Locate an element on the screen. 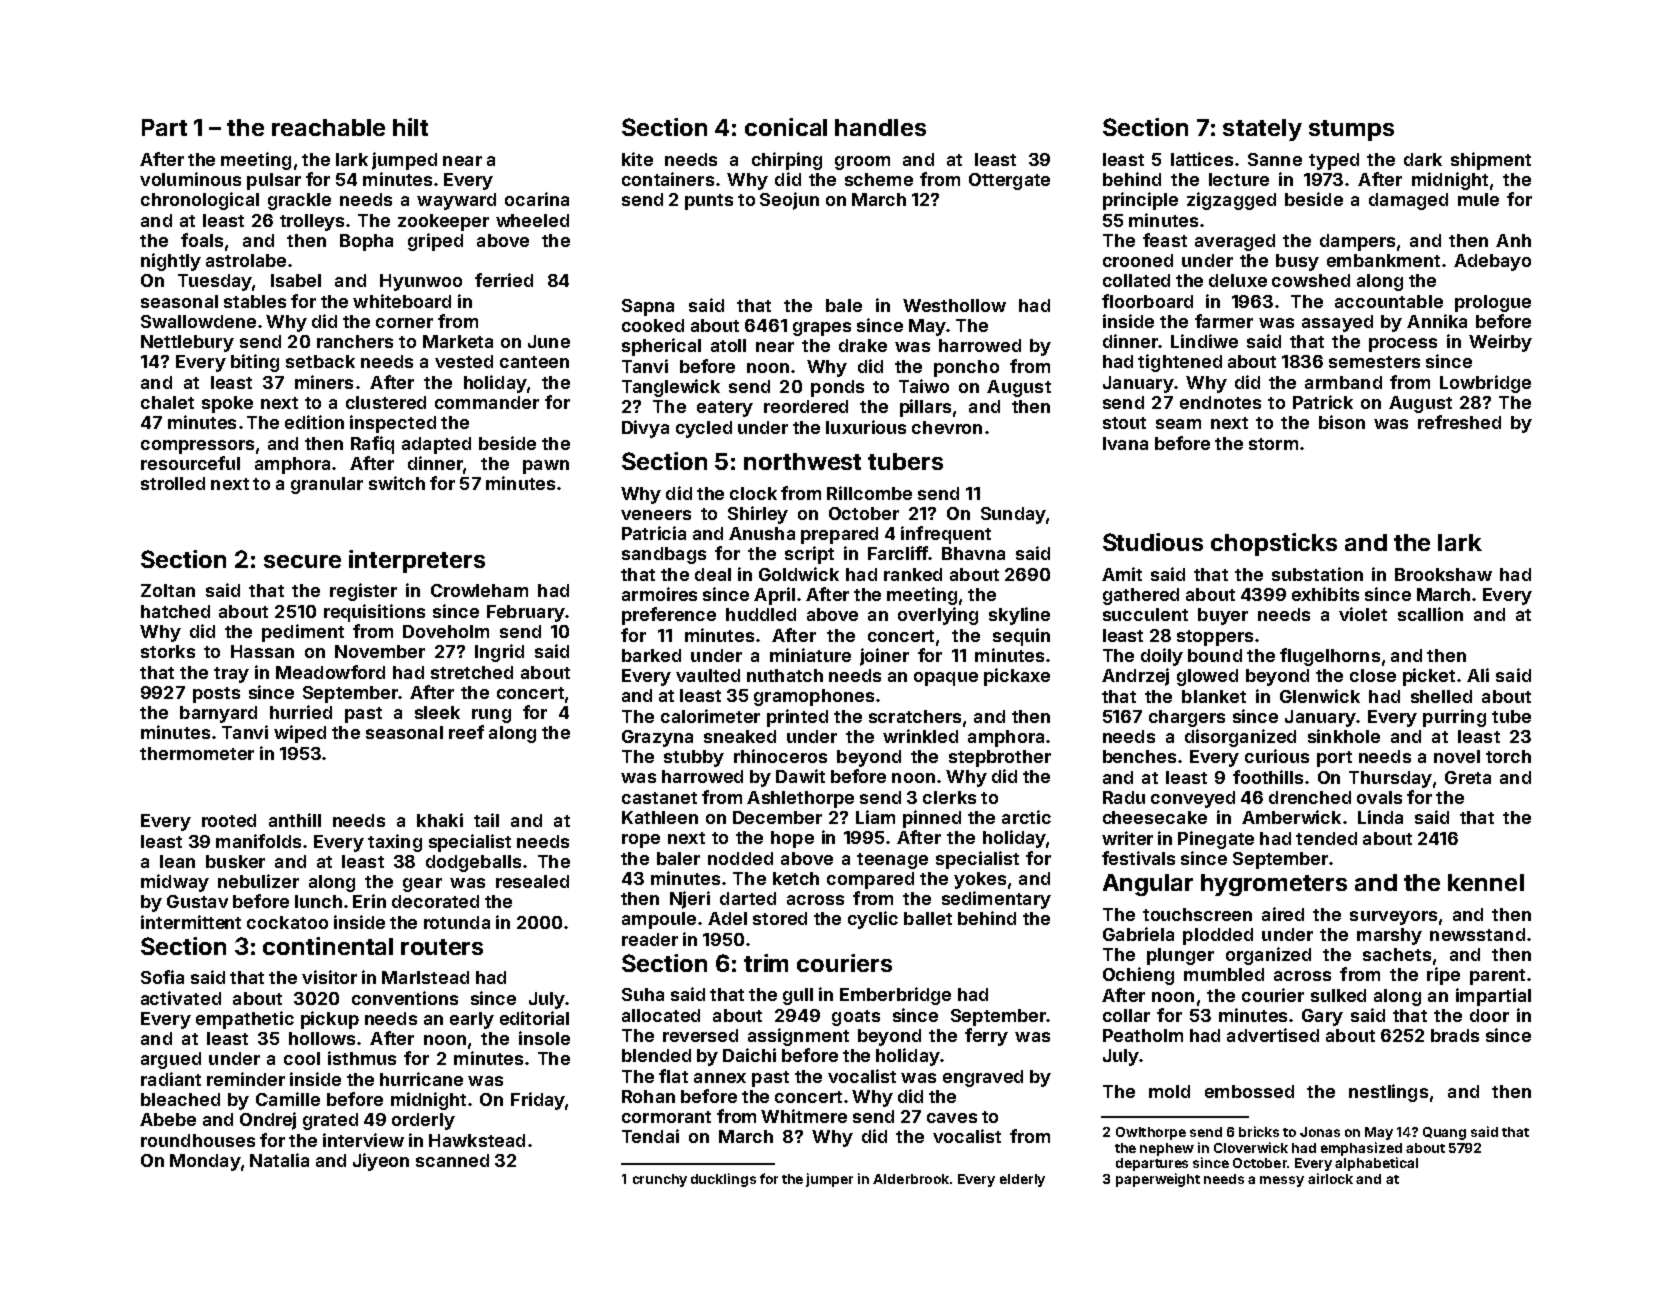  jumper is located at coordinates (829, 1180).
